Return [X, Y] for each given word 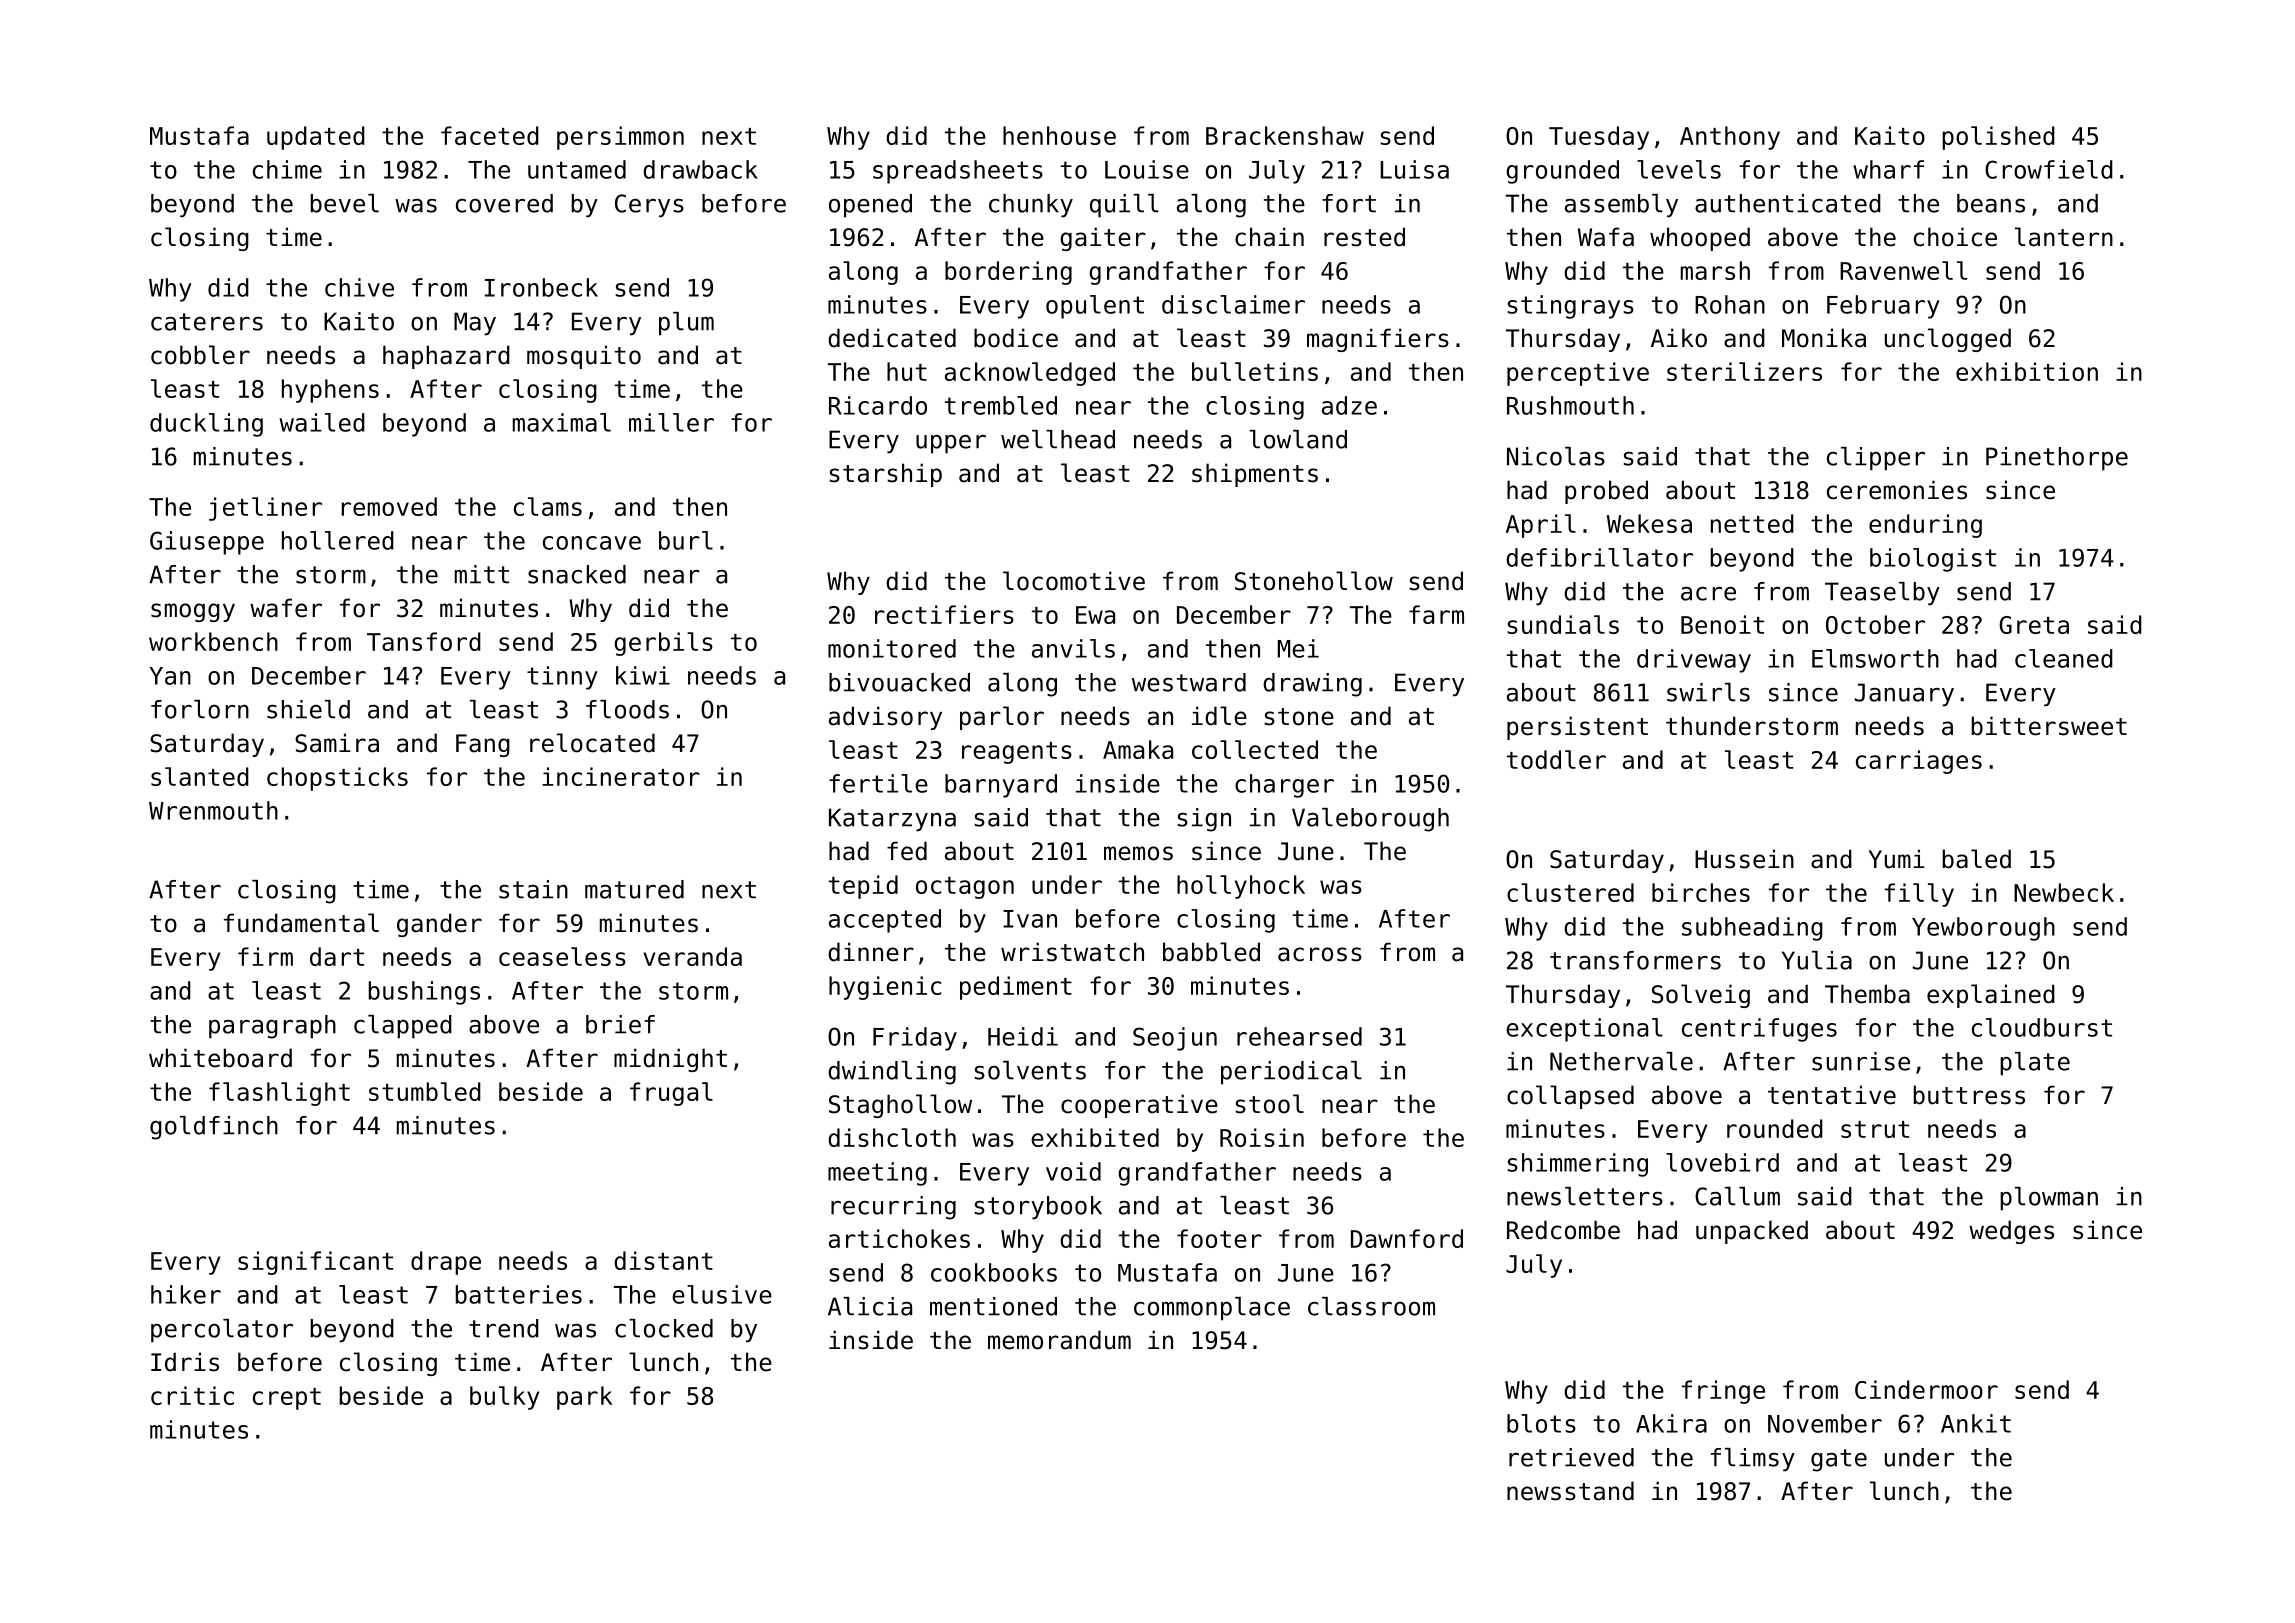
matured [634, 889]
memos [1138, 853]
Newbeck [2064, 892]
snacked [577, 574]
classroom [1371, 1306]
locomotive [1074, 581]
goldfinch [214, 1128]
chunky [1031, 206]
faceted [490, 135]
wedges [2011, 1232]
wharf [1888, 169]
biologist [1933, 560]
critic [192, 1395]
